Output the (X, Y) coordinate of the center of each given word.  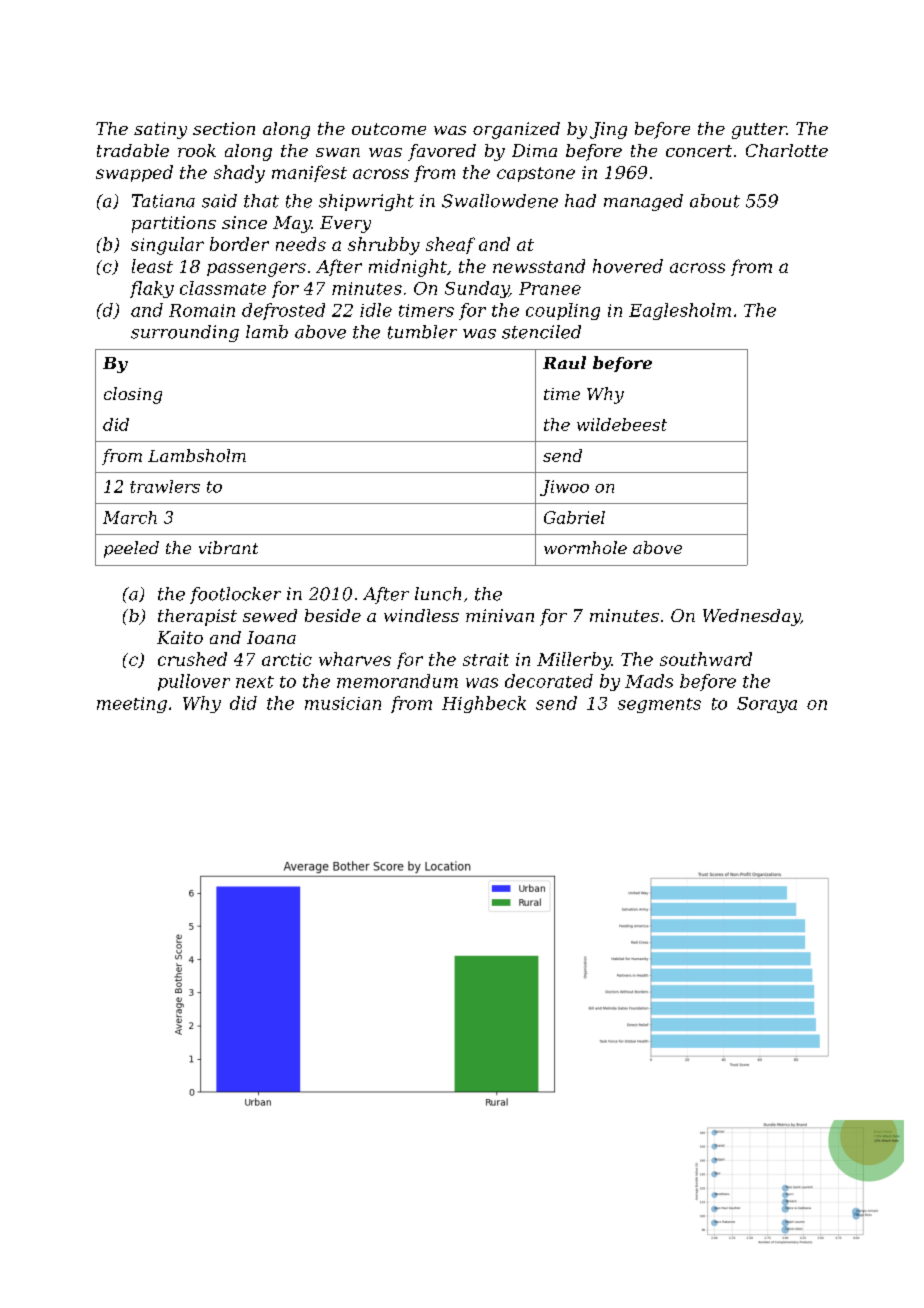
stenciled (541, 332)
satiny (160, 130)
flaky (152, 289)
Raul (564, 362)
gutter (759, 131)
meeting (132, 705)
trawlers (165, 486)
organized (516, 130)
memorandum (397, 681)
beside (333, 615)
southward (706, 659)
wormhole (585, 547)
